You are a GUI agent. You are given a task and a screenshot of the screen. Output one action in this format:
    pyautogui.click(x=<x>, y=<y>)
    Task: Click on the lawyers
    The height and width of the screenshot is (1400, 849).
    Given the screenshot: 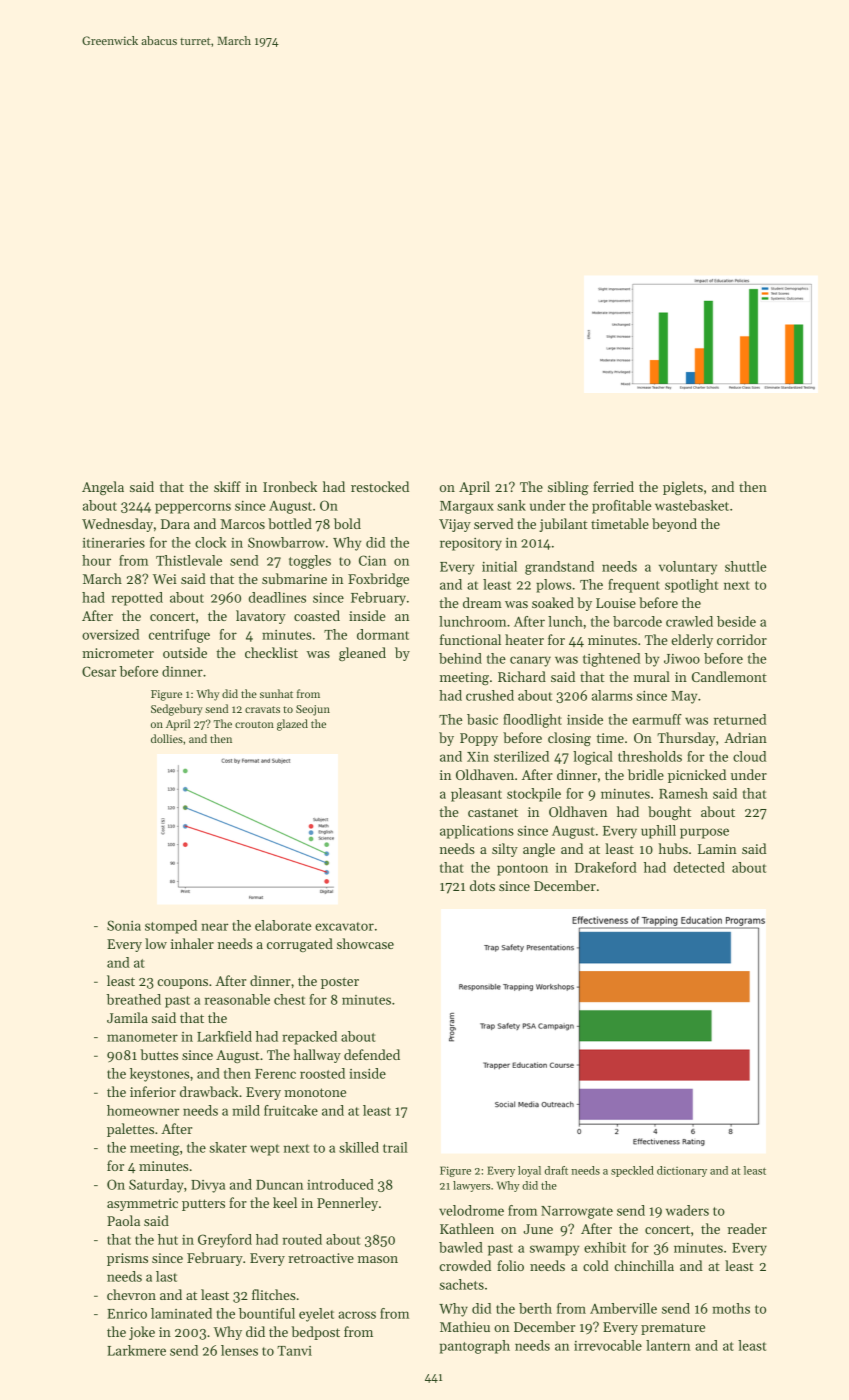 What is the action you would take?
    pyautogui.click(x=471, y=1186)
